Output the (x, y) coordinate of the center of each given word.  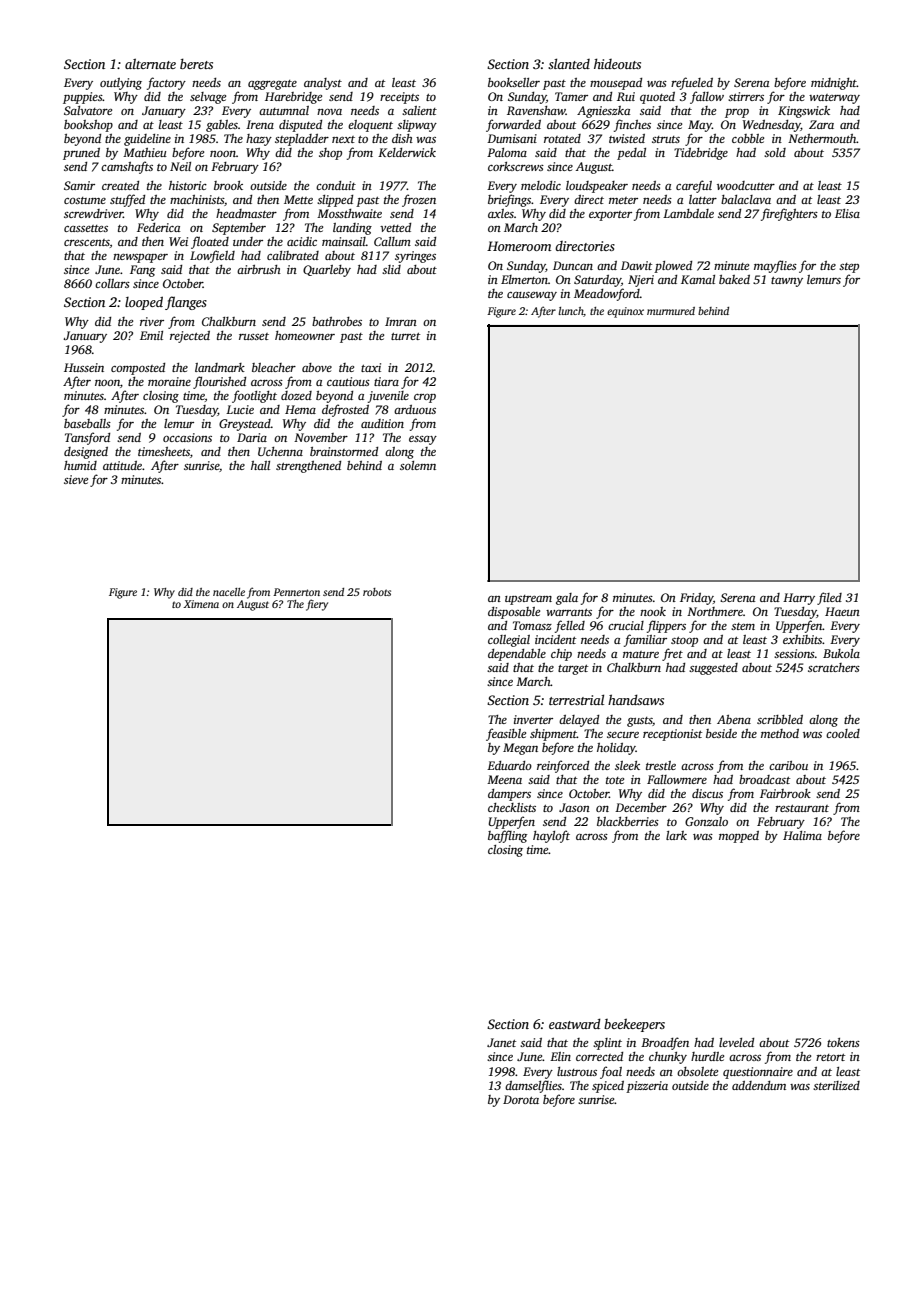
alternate (150, 63)
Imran (401, 321)
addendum (759, 1085)
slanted (569, 63)
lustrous (577, 1071)
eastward (575, 1023)
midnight (834, 84)
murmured (671, 311)
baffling (507, 836)
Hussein (84, 367)
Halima (802, 835)
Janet (501, 1042)
